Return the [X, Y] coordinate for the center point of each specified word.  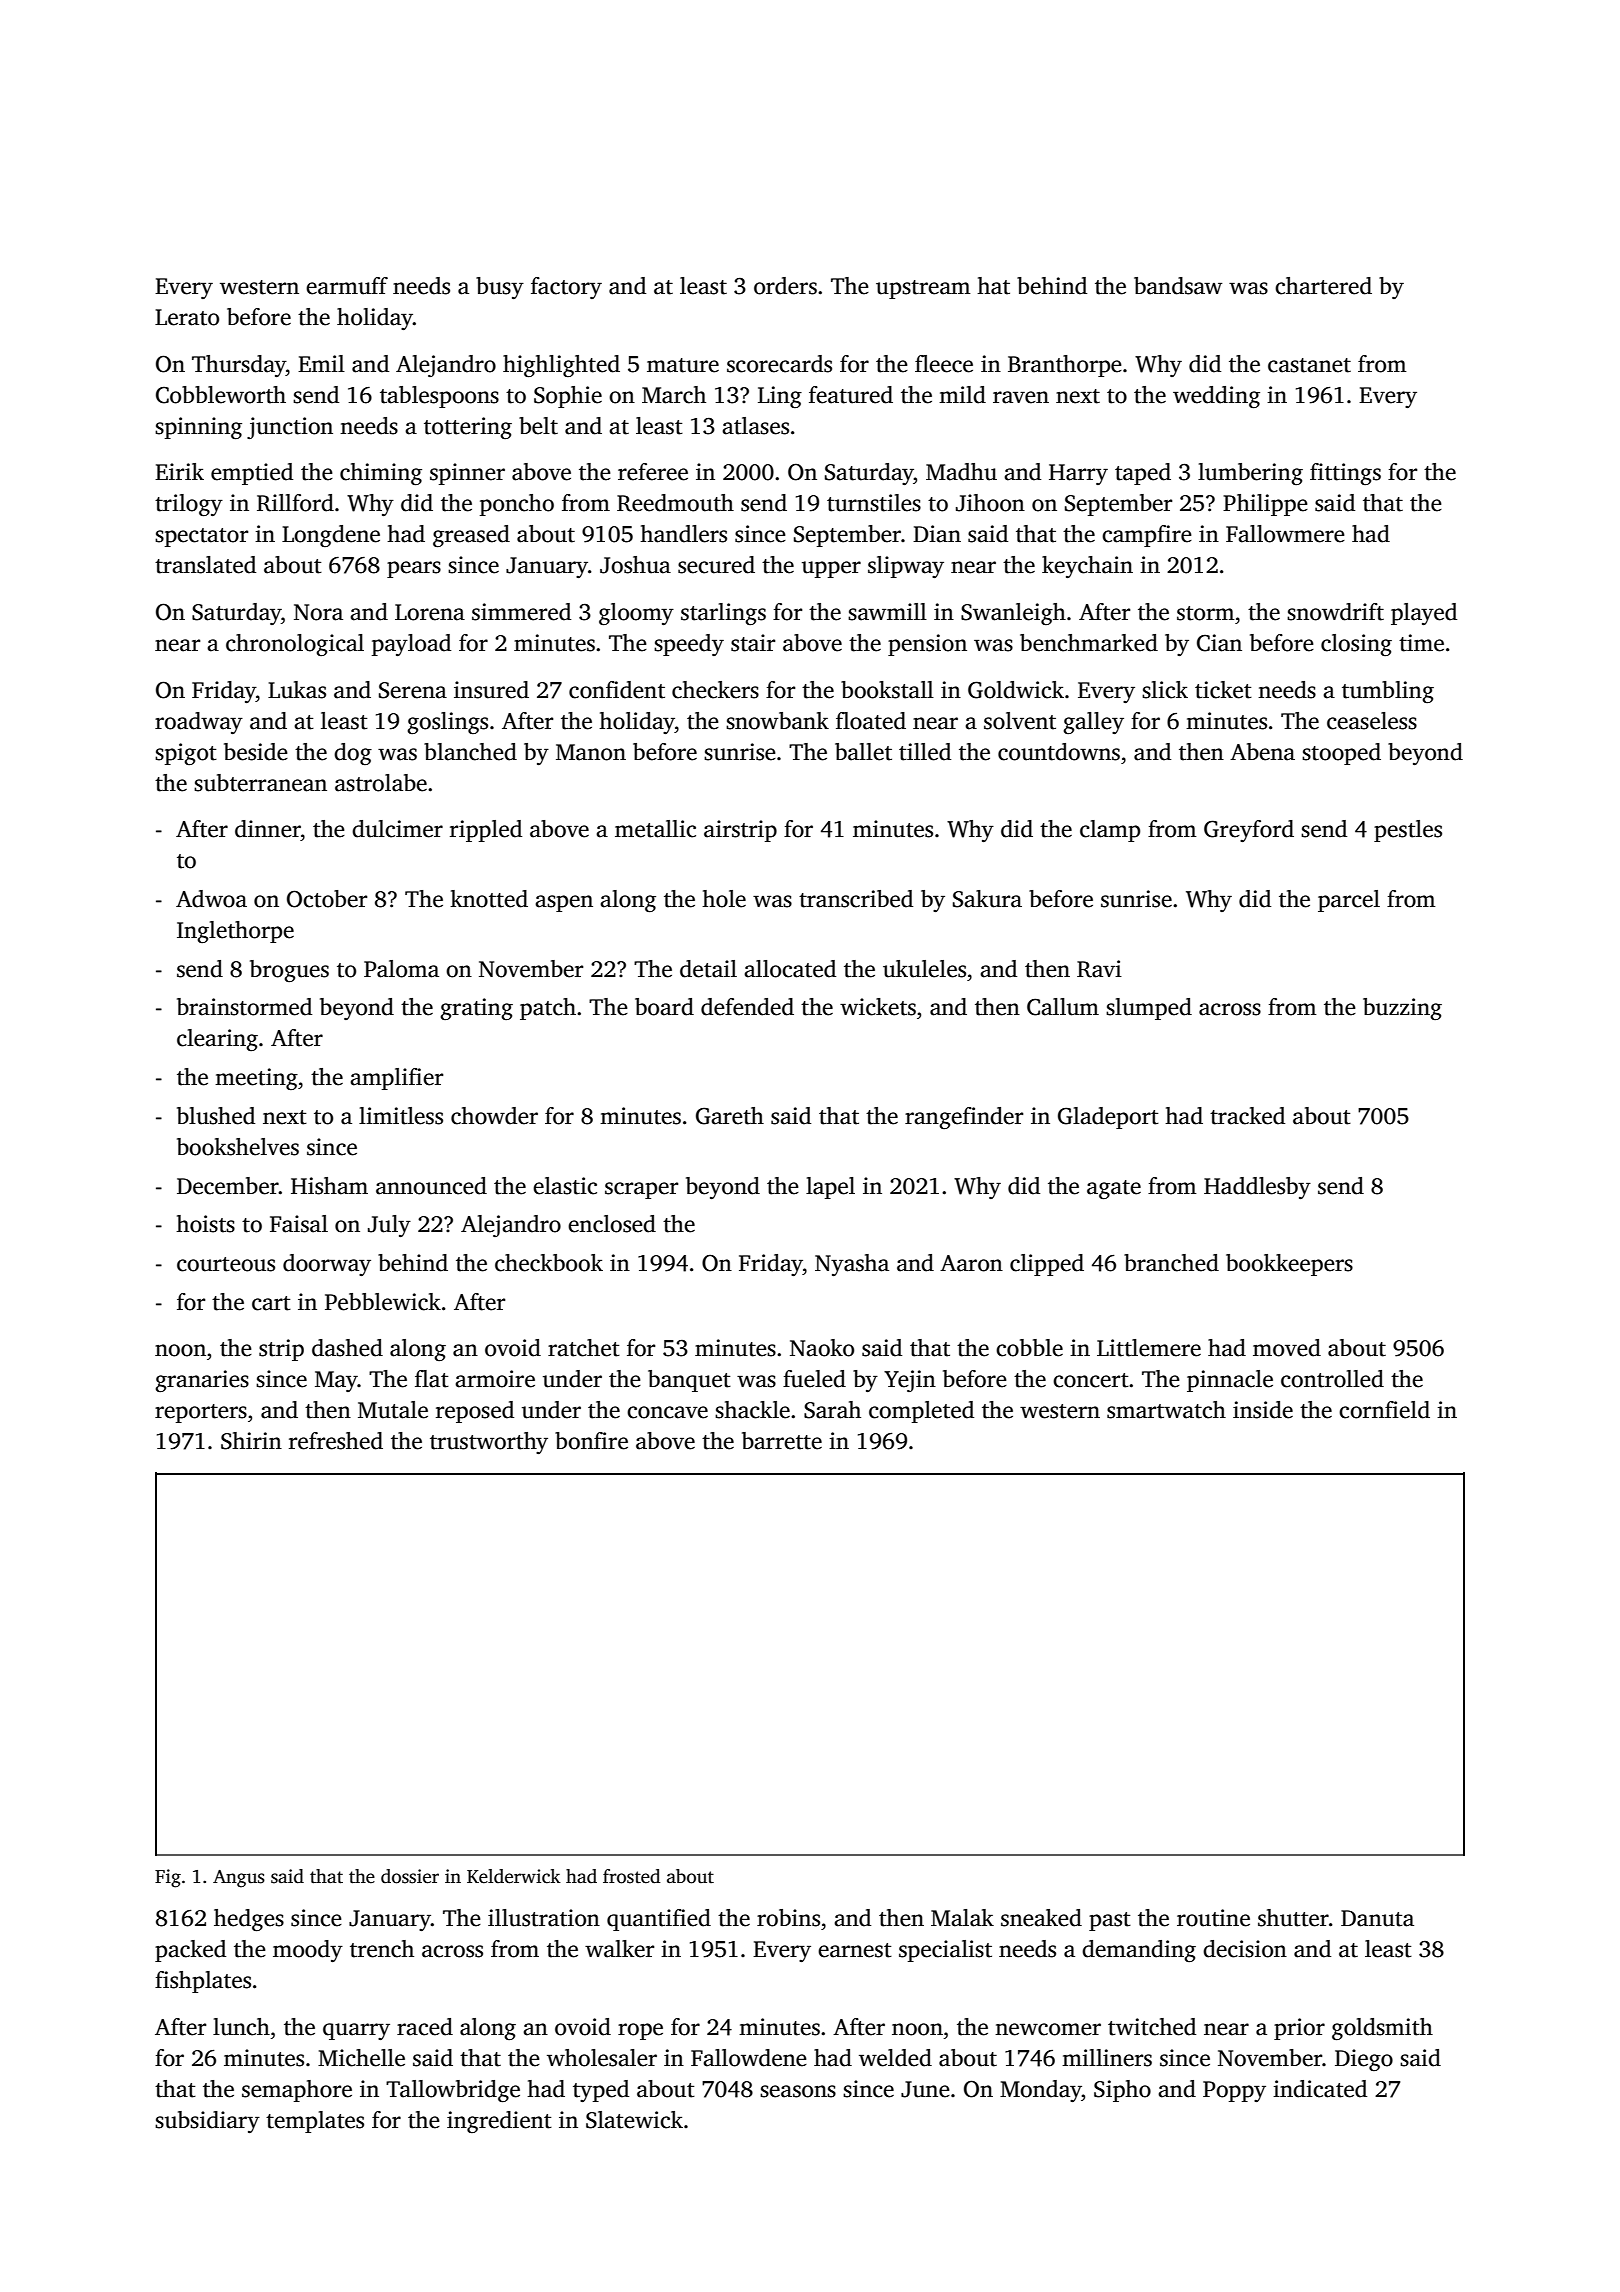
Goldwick [1016, 690]
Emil [321, 363]
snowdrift [1335, 612]
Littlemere [1149, 1348]
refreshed [336, 1441]
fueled [814, 1379]
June [925, 2089]
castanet [1309, 365]
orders [785, 286]
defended [747, 1007]
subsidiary [207, 2122]
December [228, 1186]
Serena [413, 690]
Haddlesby [1257, 1188]
